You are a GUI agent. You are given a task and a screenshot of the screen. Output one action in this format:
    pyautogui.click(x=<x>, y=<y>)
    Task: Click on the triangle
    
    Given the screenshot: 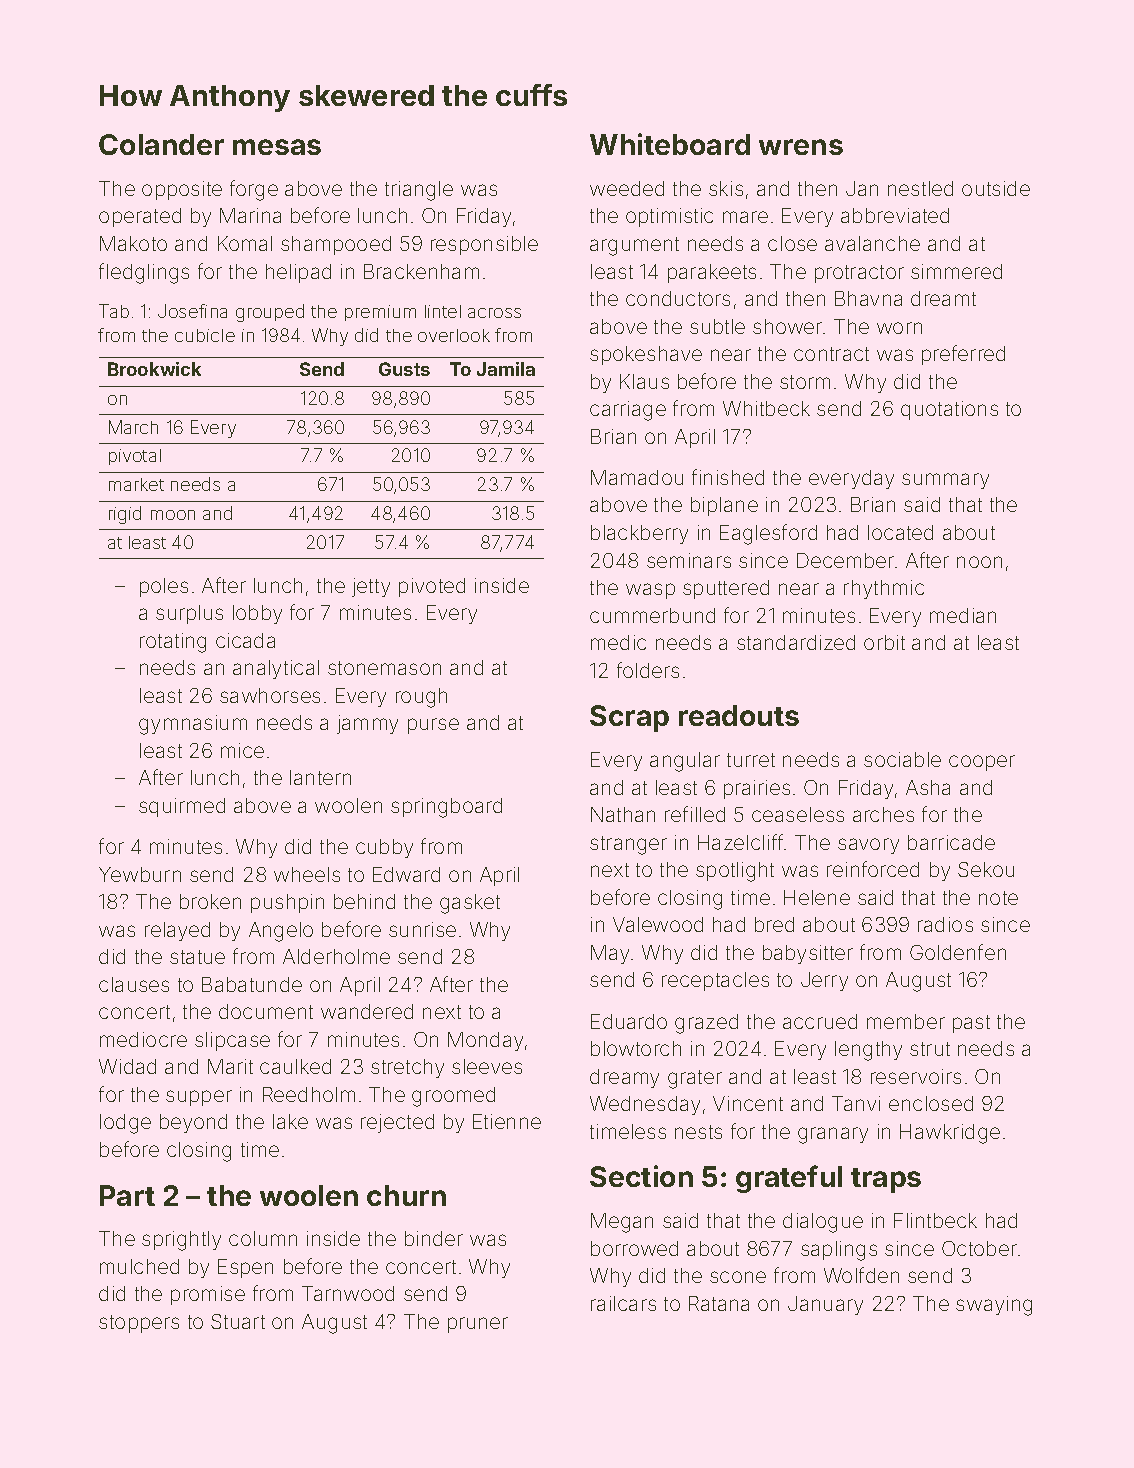 What is the action you would take?
    pyautogui.click(x=419, y=191)
